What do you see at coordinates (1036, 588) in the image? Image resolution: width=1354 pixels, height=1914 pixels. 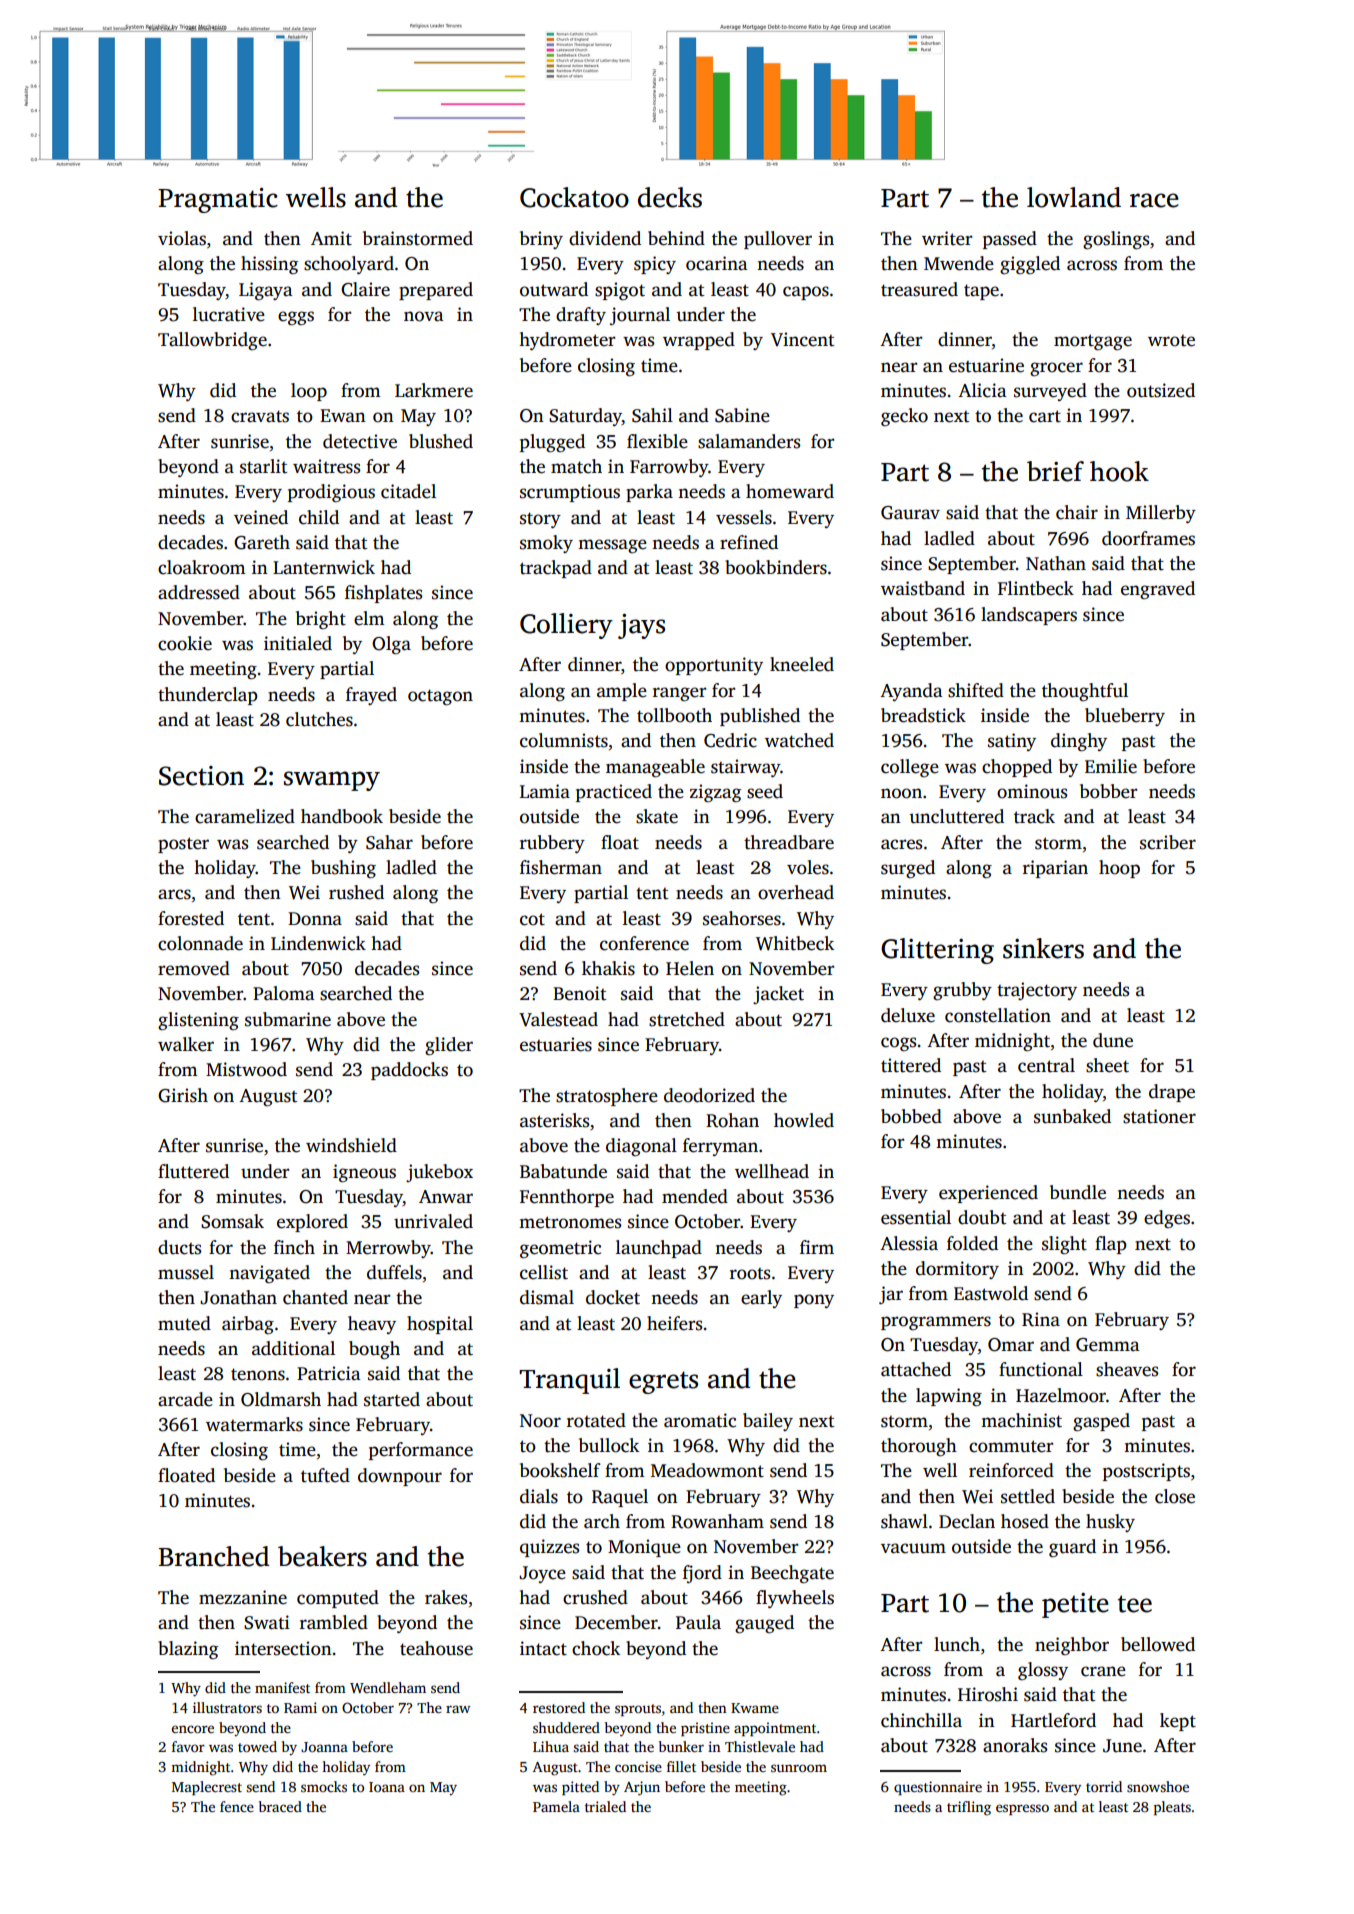 I see `Flintbeck` at bounding box center [1036, 588].
